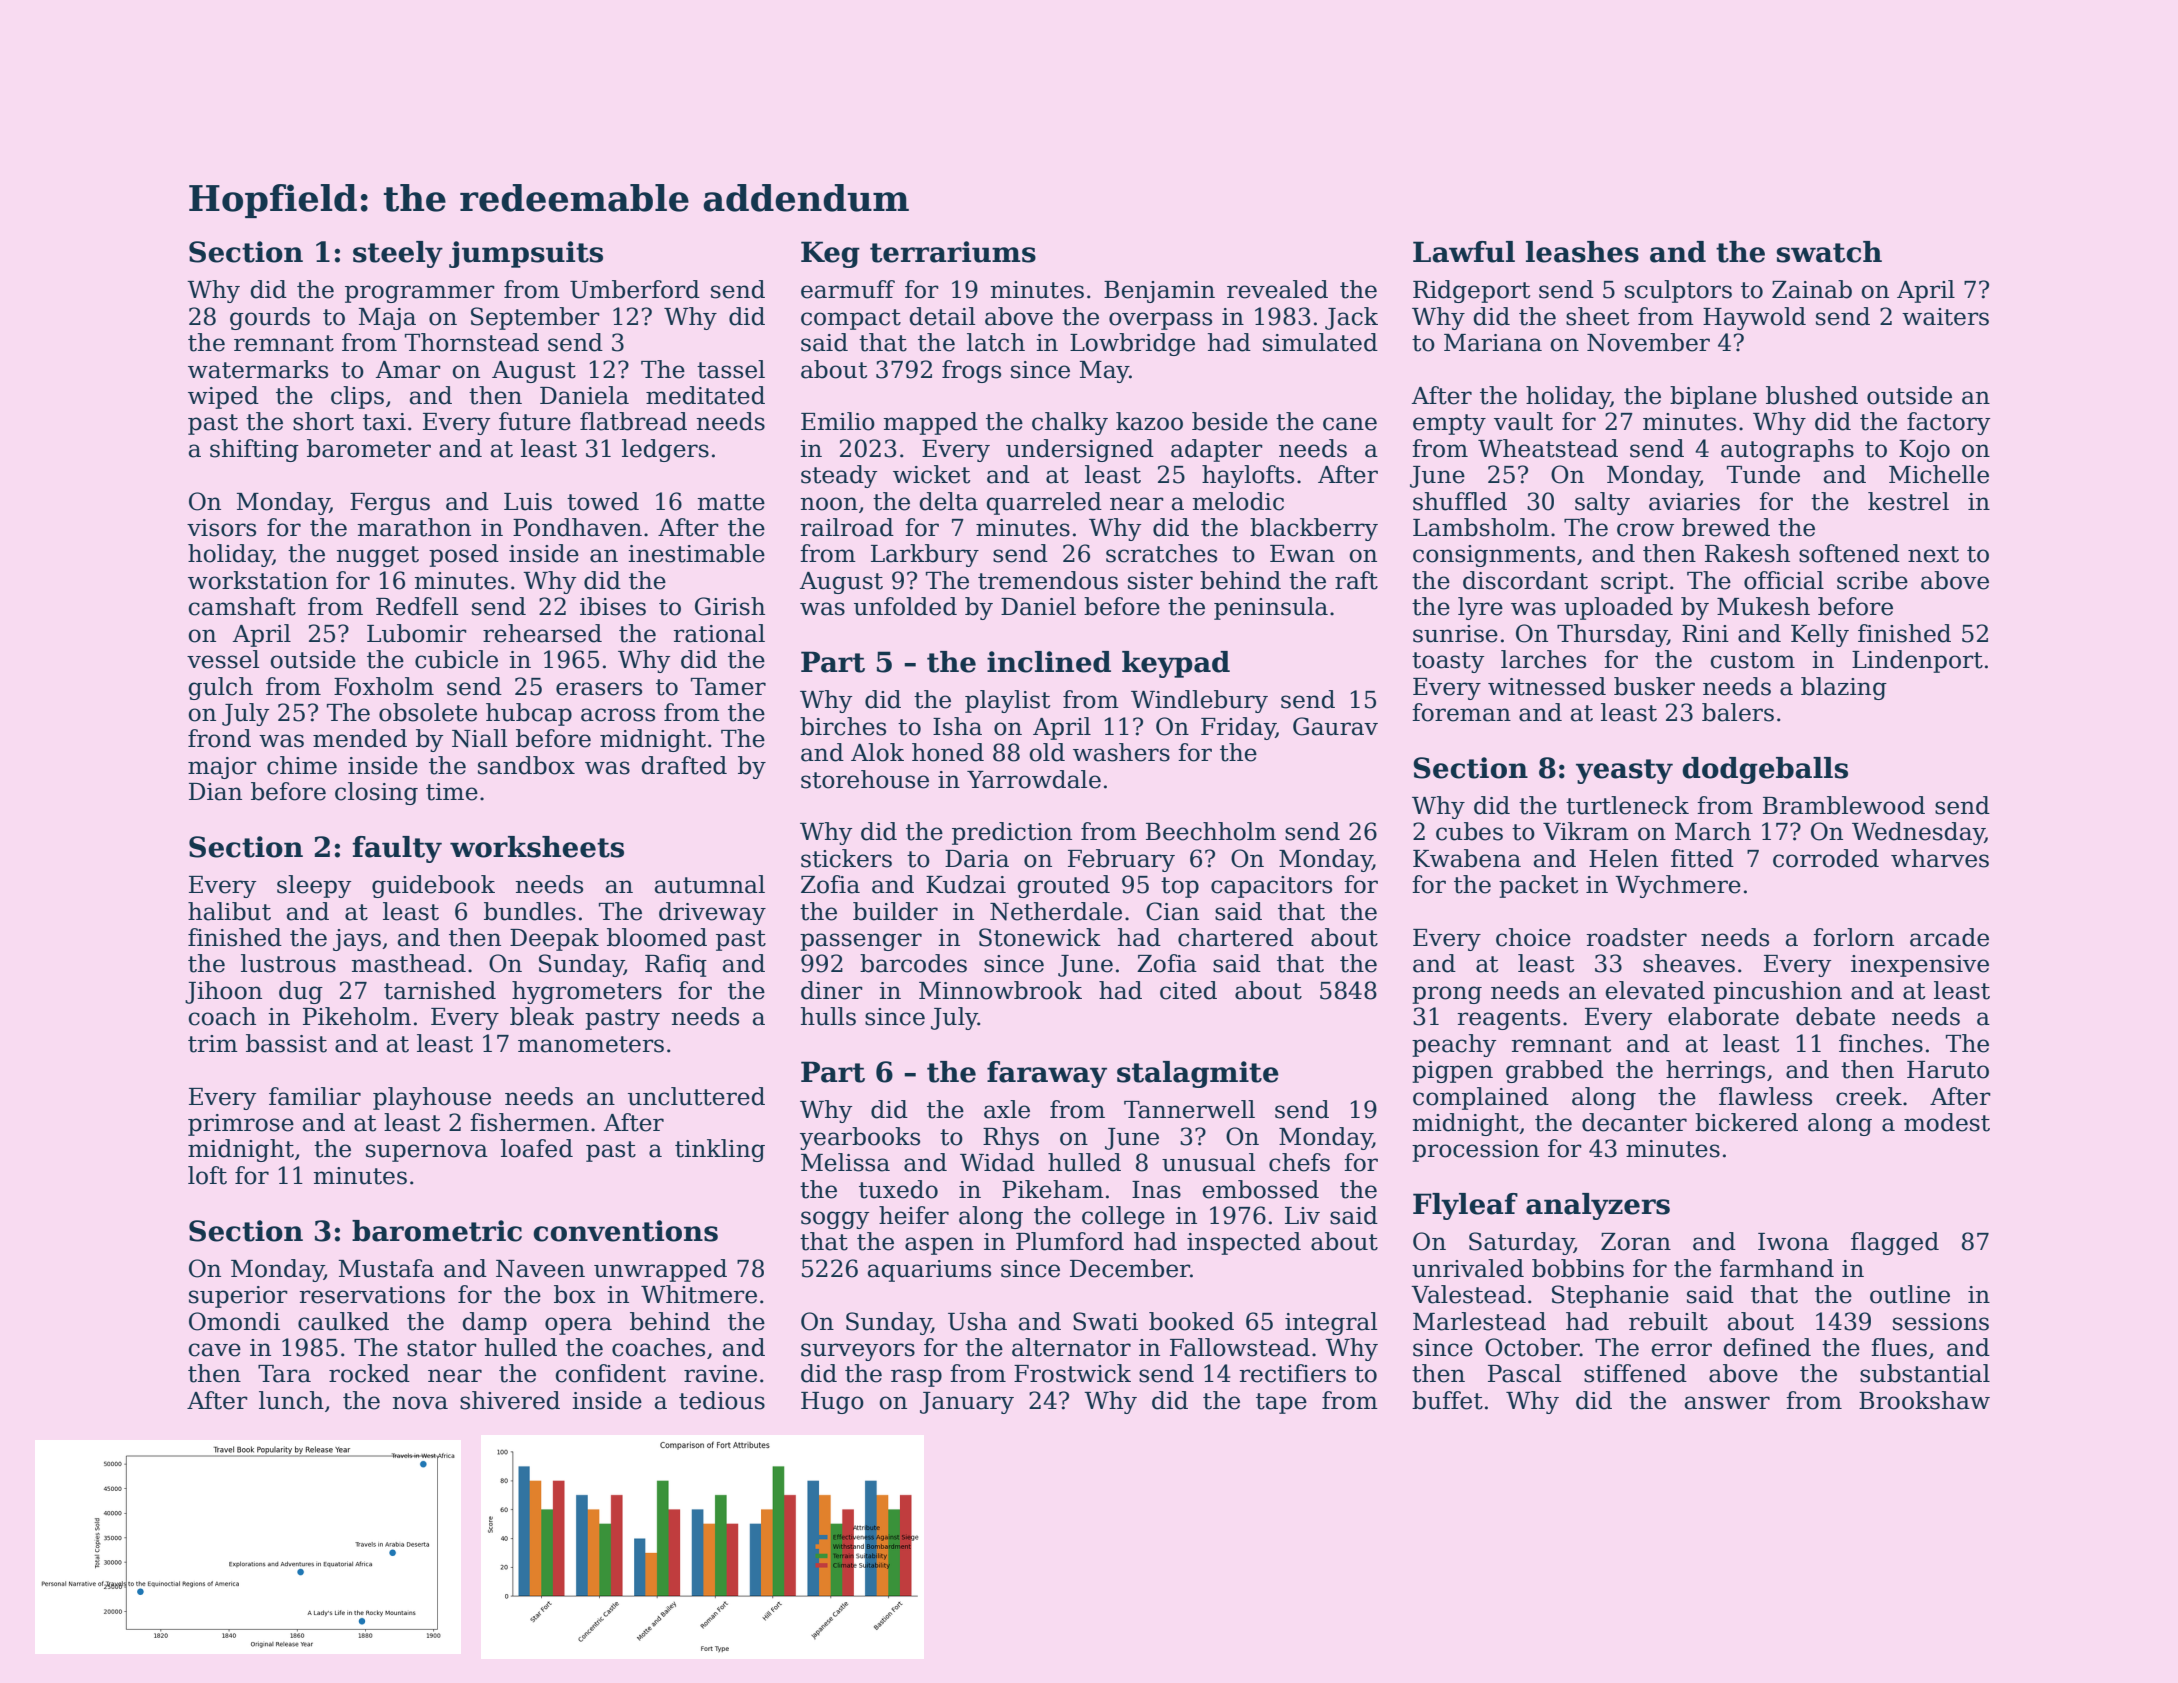 Image resolution: width=2178 pixels, height=1683 pixels. Describe the element at coordinates (315, 1096) in the screenshot. I see `familiar` at that location.
